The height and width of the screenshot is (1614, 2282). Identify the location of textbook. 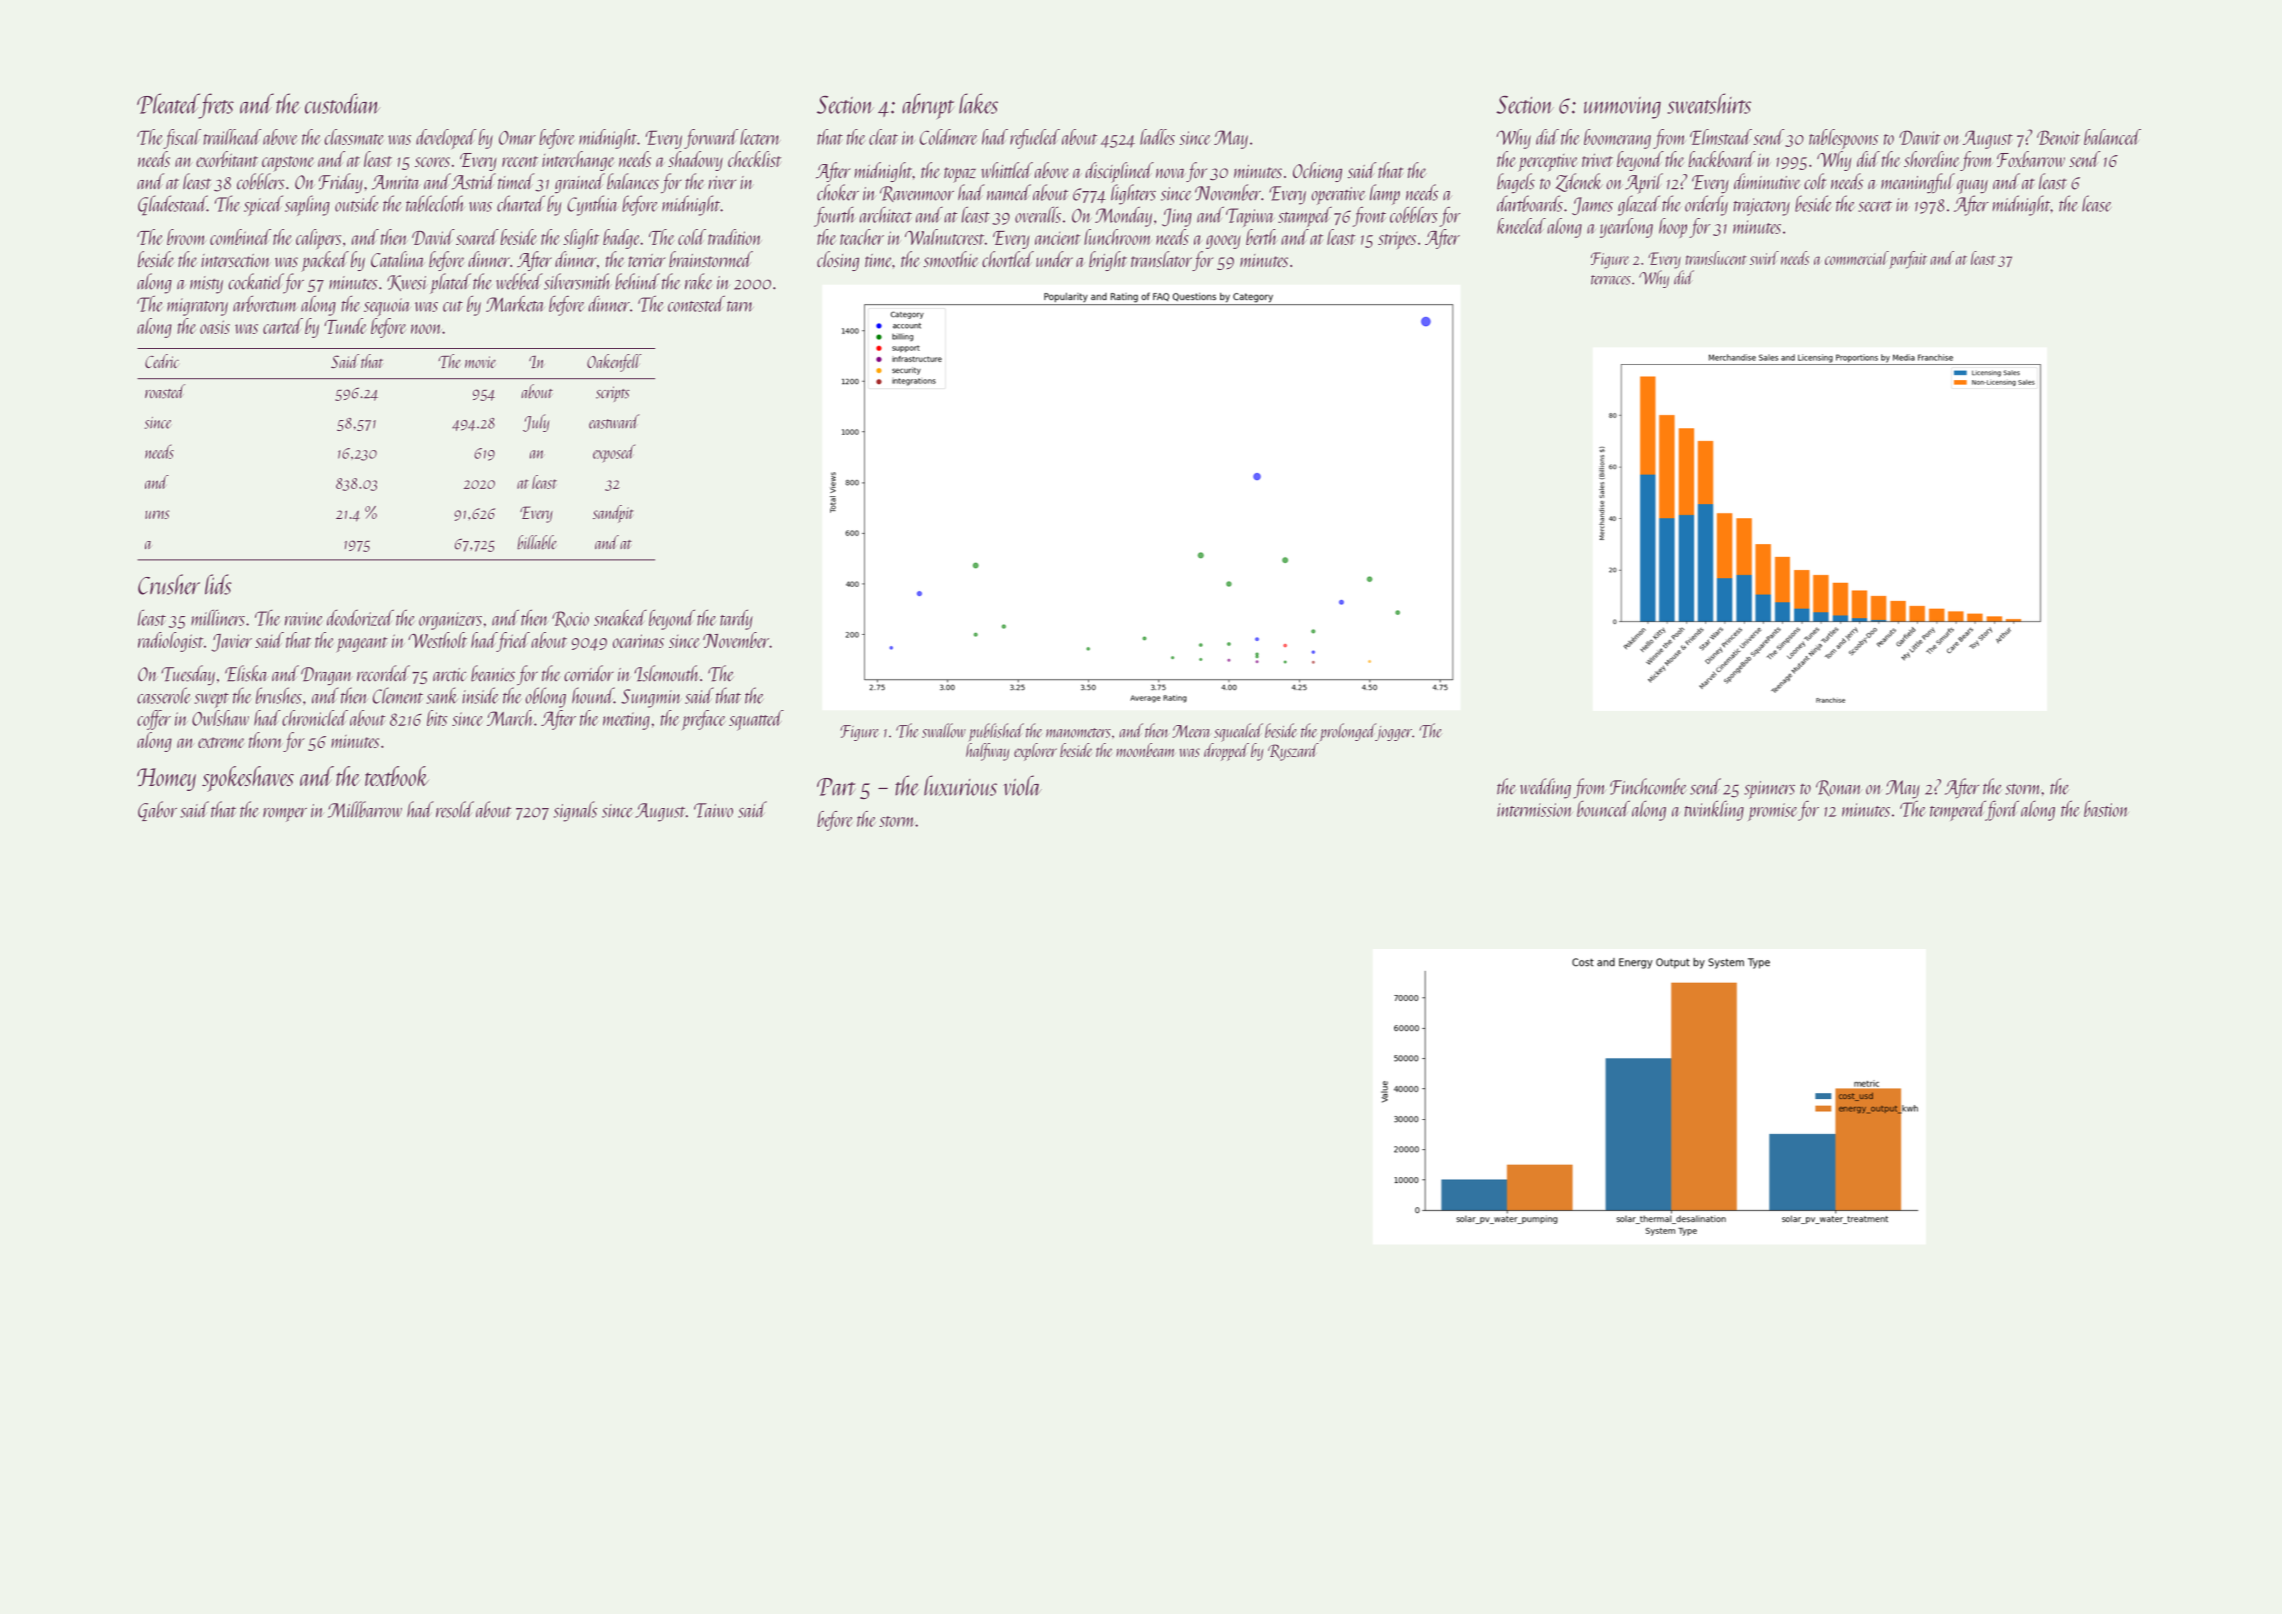
(397, 776).
